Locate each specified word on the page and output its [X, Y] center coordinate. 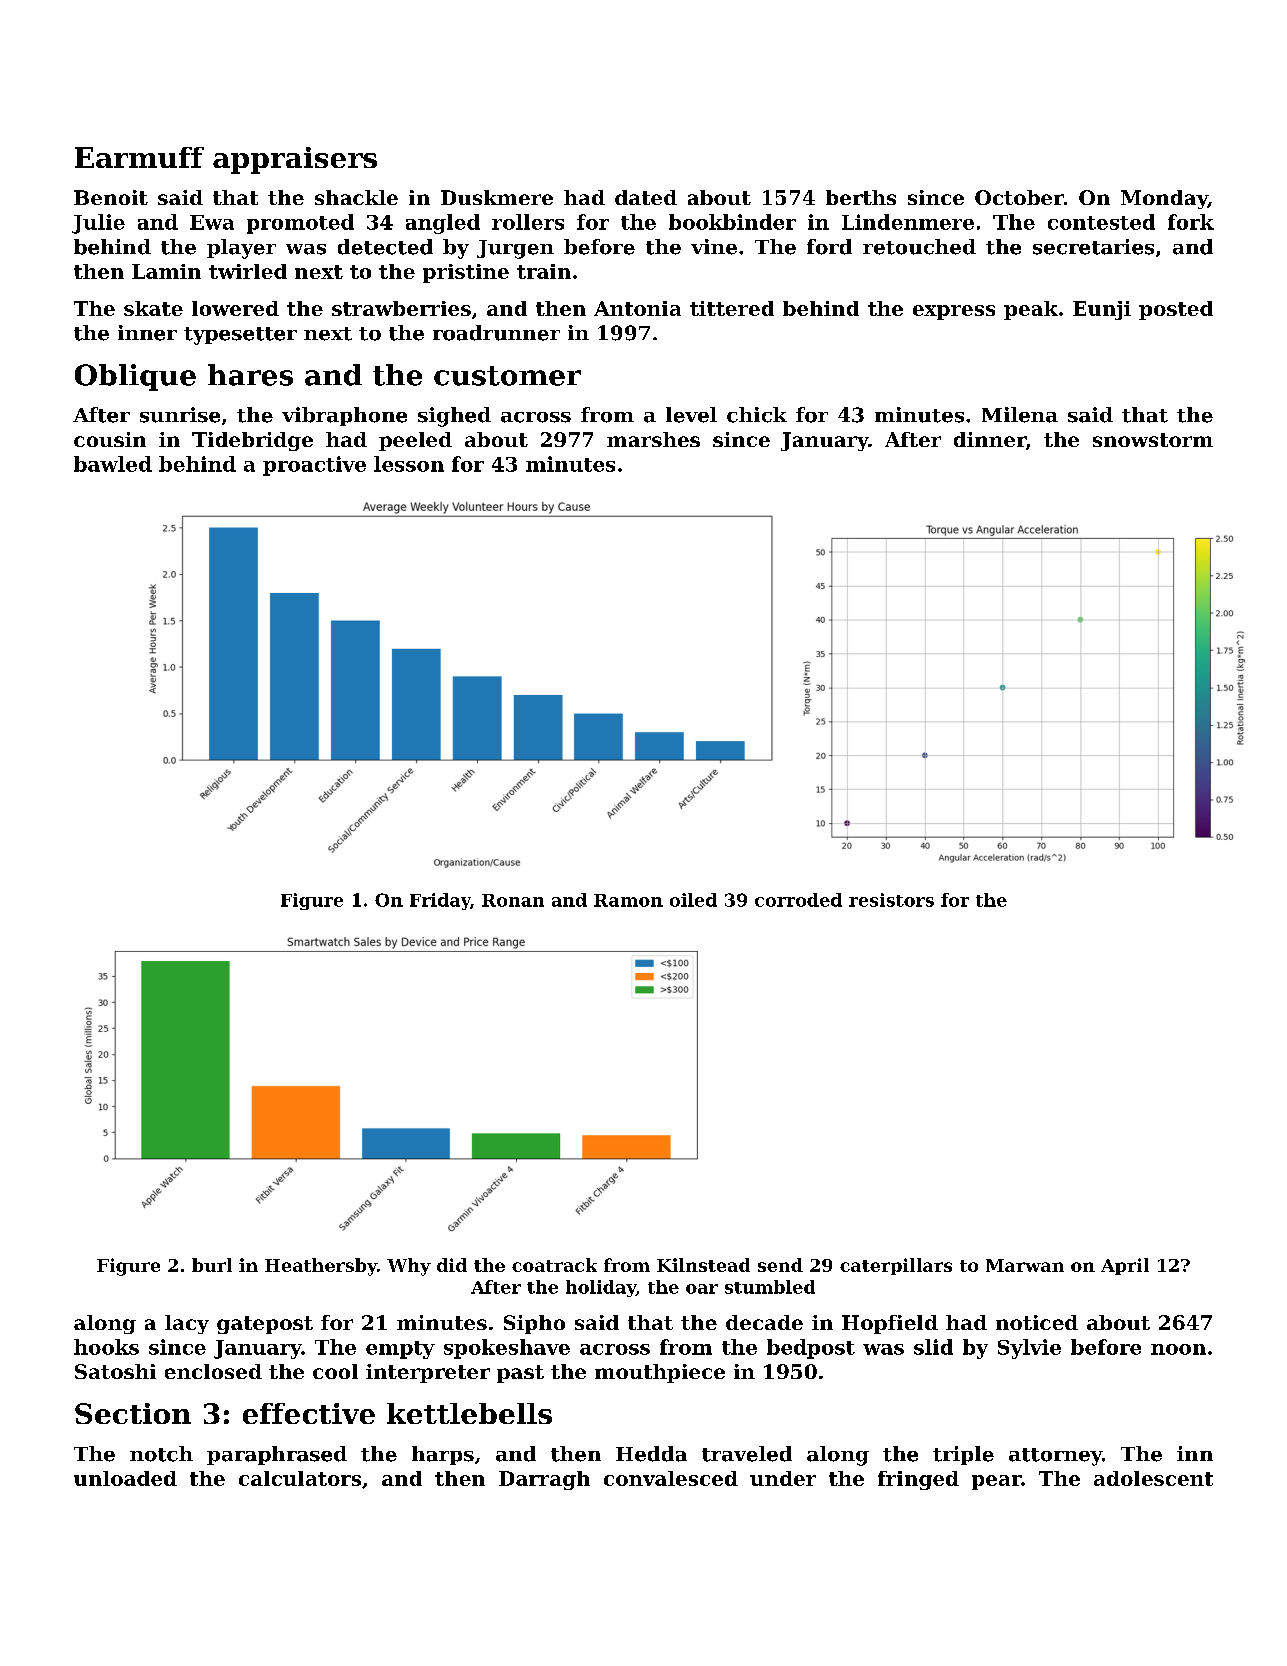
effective [309, 1413]
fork [1191, 222]
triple [963, 1455]
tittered [732, 308]
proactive [314, 466]
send [780, 1265]
